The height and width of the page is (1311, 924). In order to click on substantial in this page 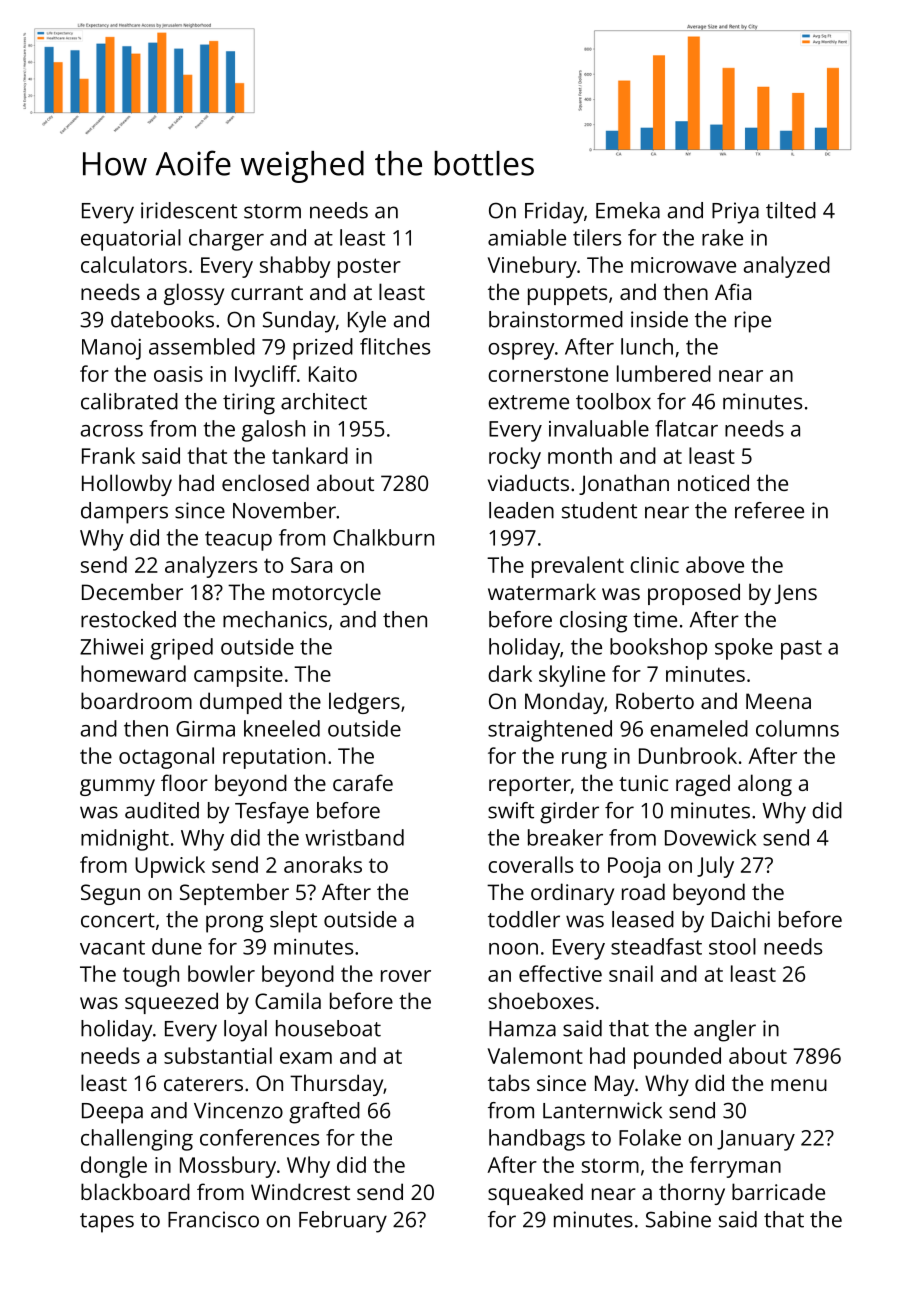, I will do `click(218, 1055)`.
